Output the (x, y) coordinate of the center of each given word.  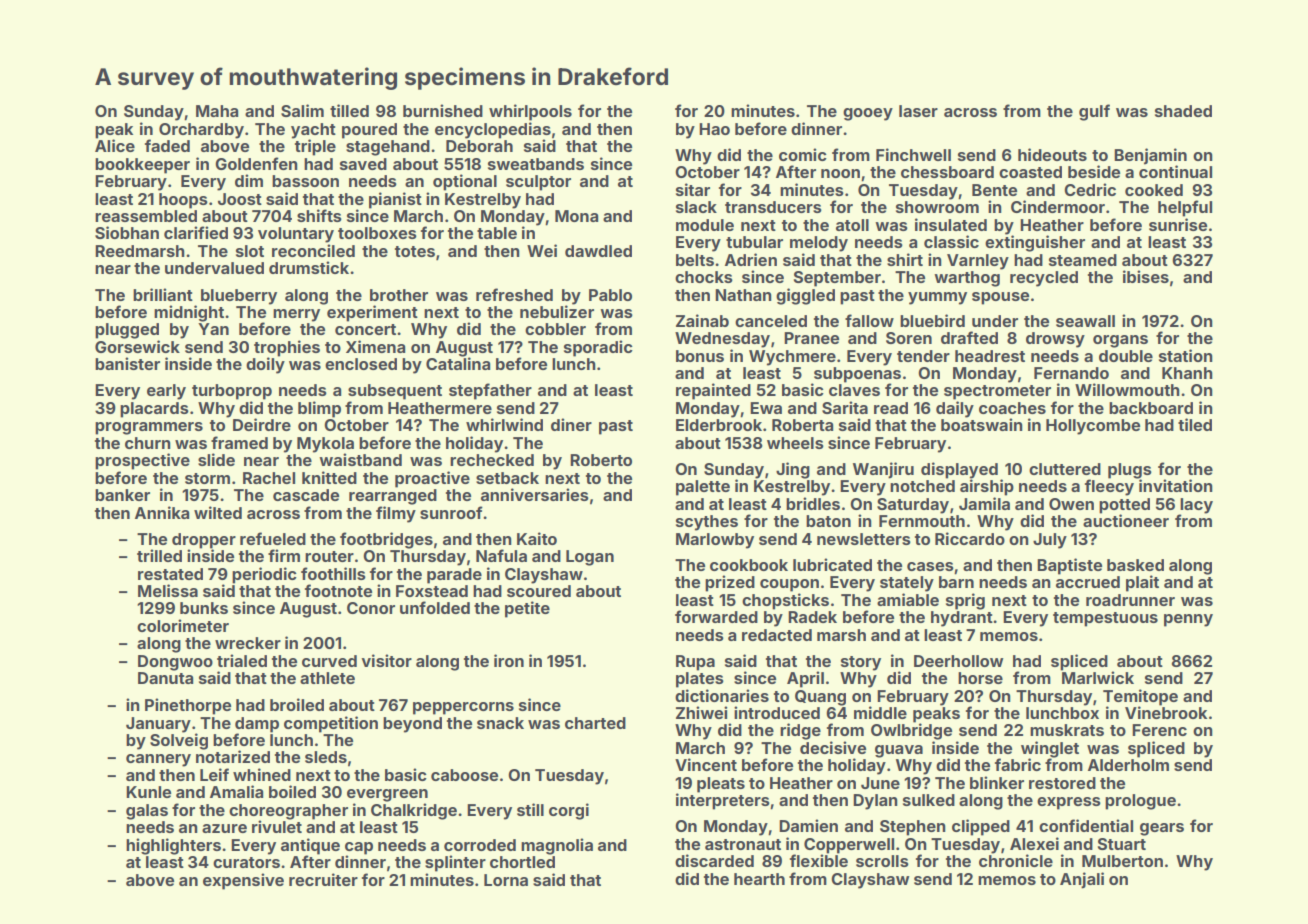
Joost (240, 199)
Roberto (601, 460)
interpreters (723, 801)
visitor (387, 660)
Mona (577, 216)
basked (1135, 565)
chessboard (947, 172)
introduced (777, 712)
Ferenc (1159, 730)
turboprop (232, 392)
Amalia (237, 791)
